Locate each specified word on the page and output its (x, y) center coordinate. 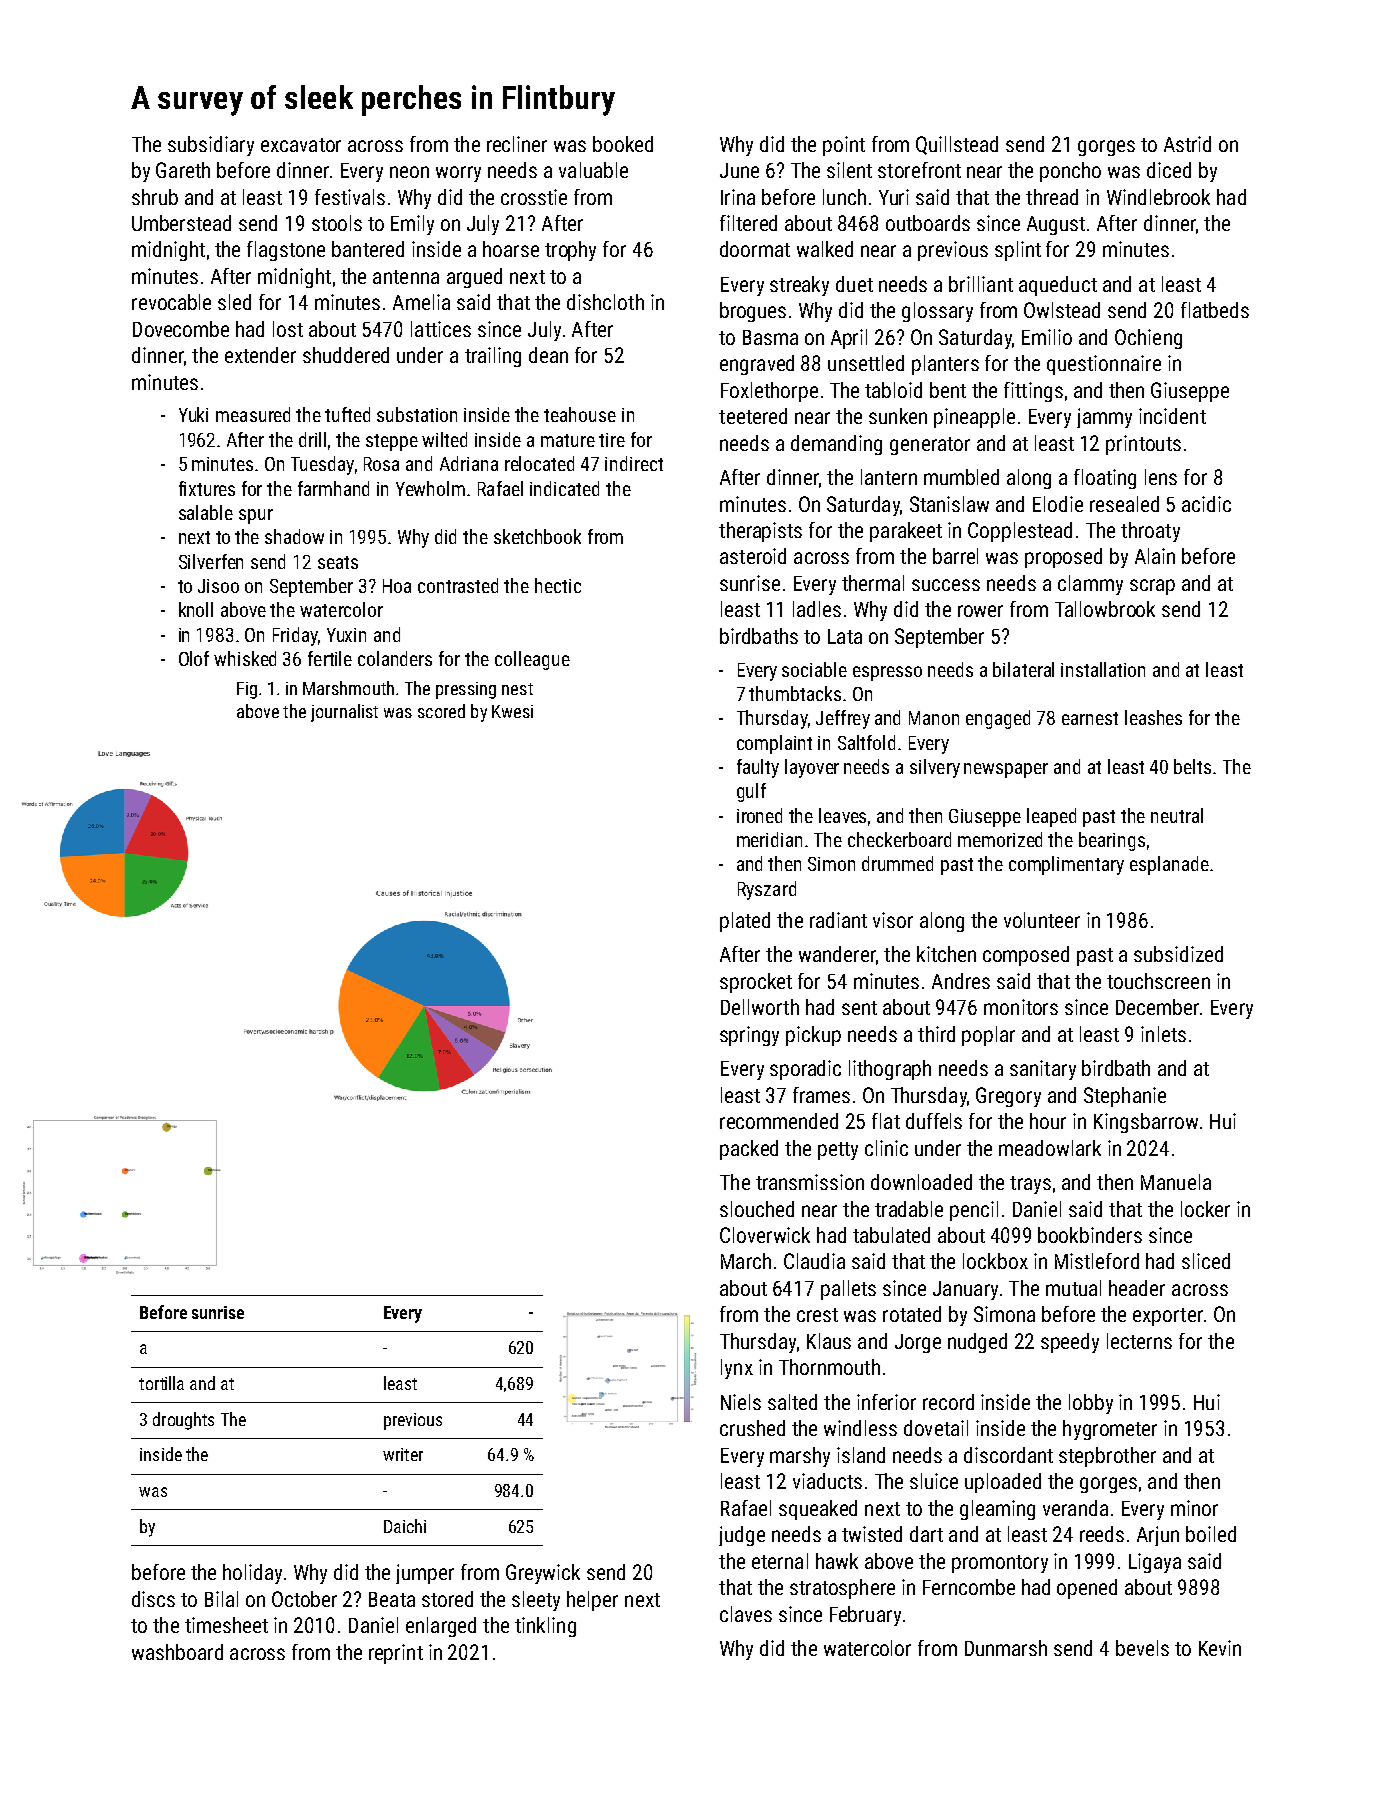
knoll (196, 609)
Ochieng (1148, 339)
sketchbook (537, 536)
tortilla (161, 1383)
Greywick (543, 1574)
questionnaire (1104, 365)
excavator (301, 145)
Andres (961, 981)
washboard (177, 1652)
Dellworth (760, 1007)
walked (825, 249)
